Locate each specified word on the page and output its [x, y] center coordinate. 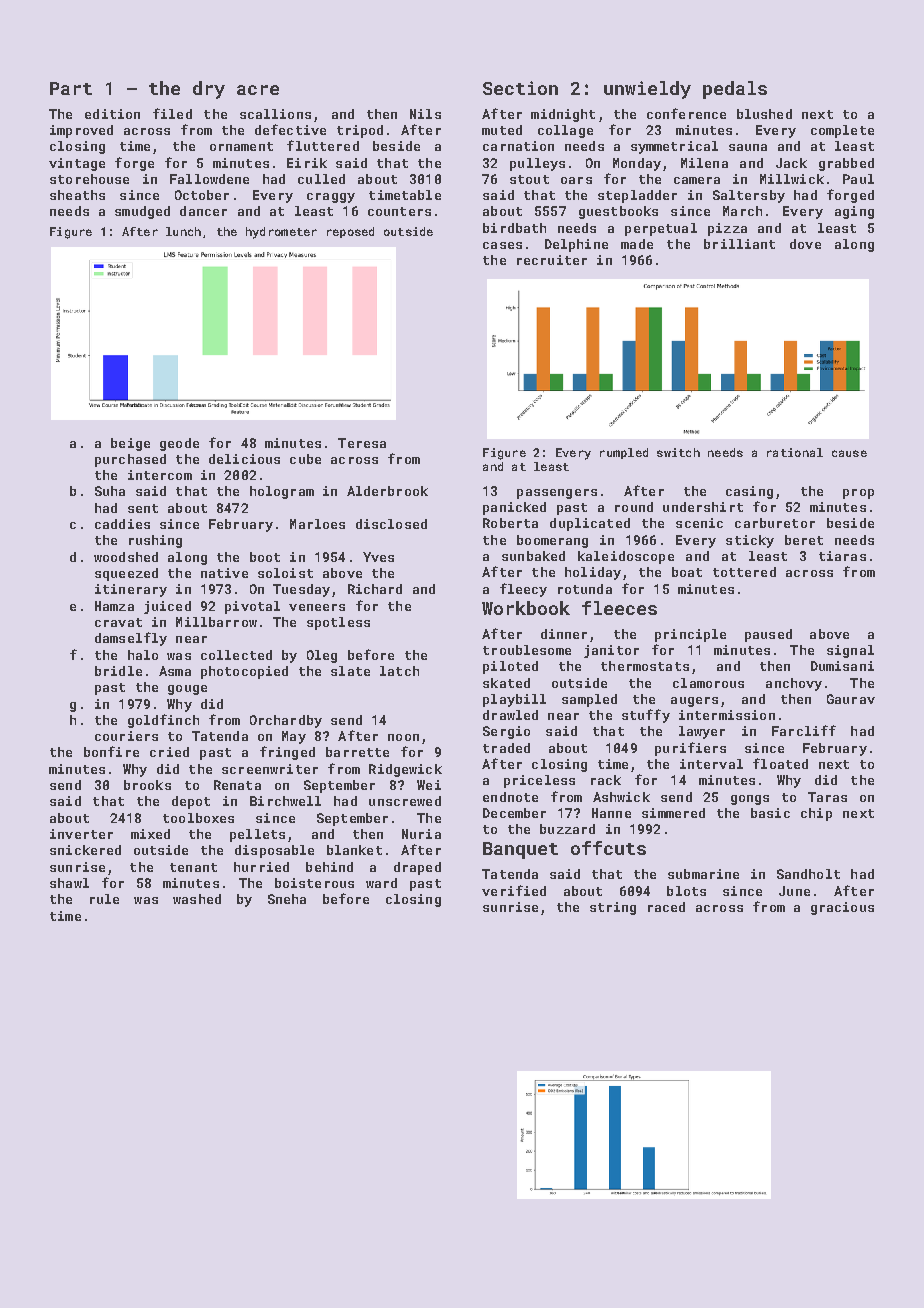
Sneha [287, 899]
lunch [183, 231]
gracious [842, 908]
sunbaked [533, 556]
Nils [425, 114]
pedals [735, 90]
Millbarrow [216, 622]
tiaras [842, 556]
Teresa [362, 443]
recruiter [552, 260]
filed [172, 113]
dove [805, 244]
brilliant [739, 244]
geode [179, 444]
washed [197, 899]
